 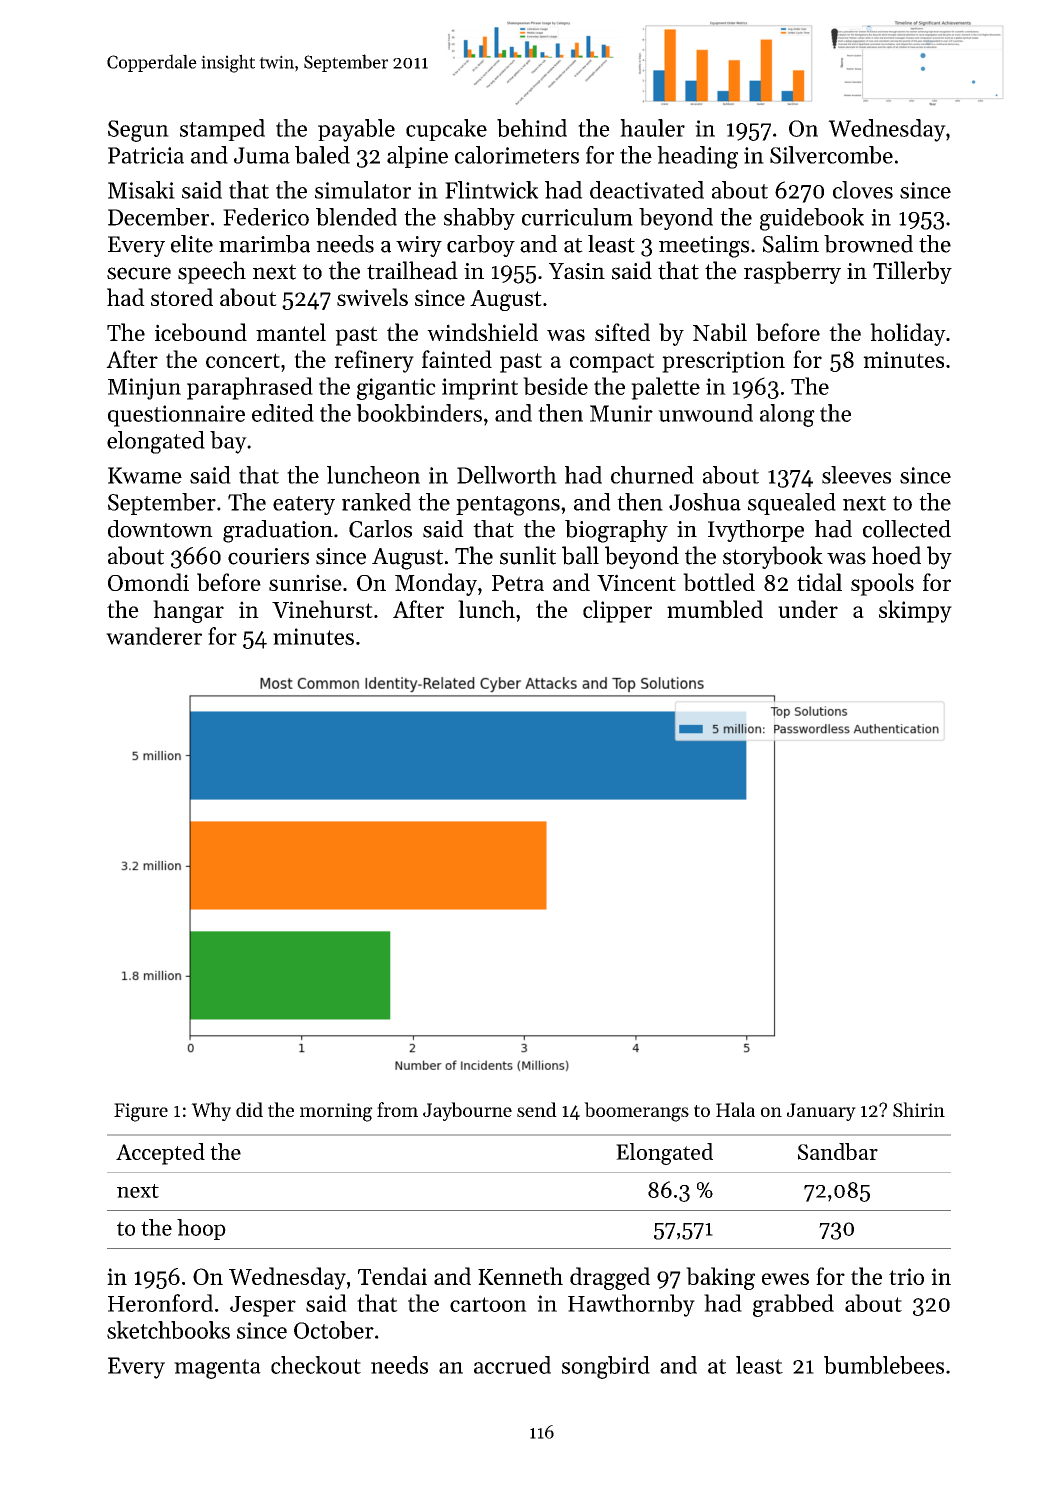 I want to click on Shirin, so click(x=919, y=1109).
